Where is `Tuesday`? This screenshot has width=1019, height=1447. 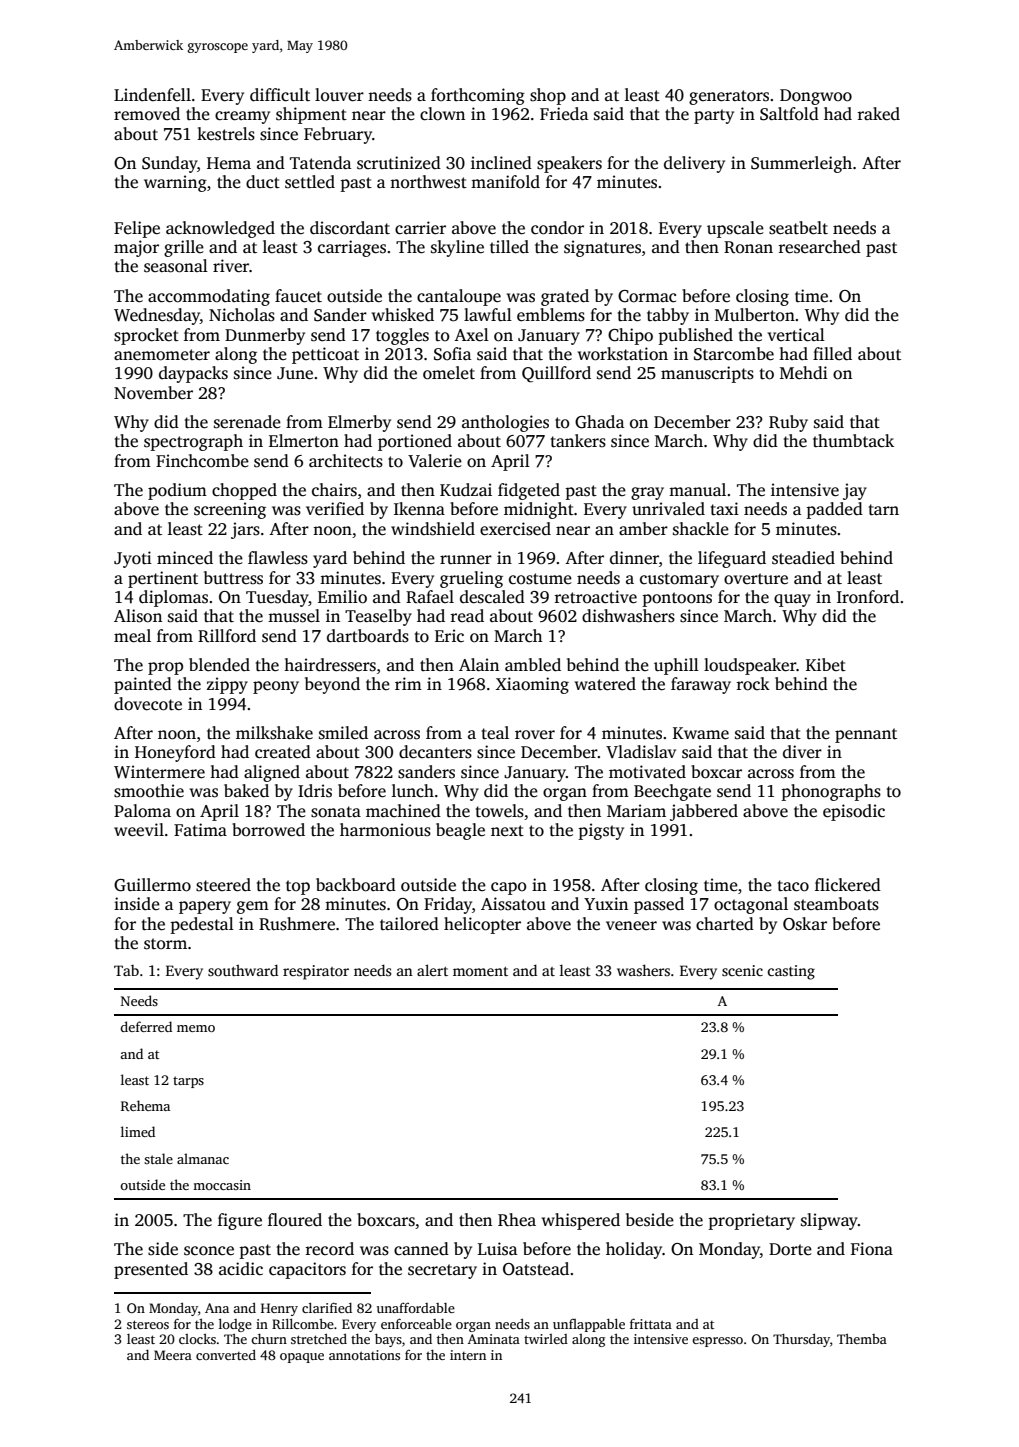
Tuesday is located at coordinates (277, 598).
